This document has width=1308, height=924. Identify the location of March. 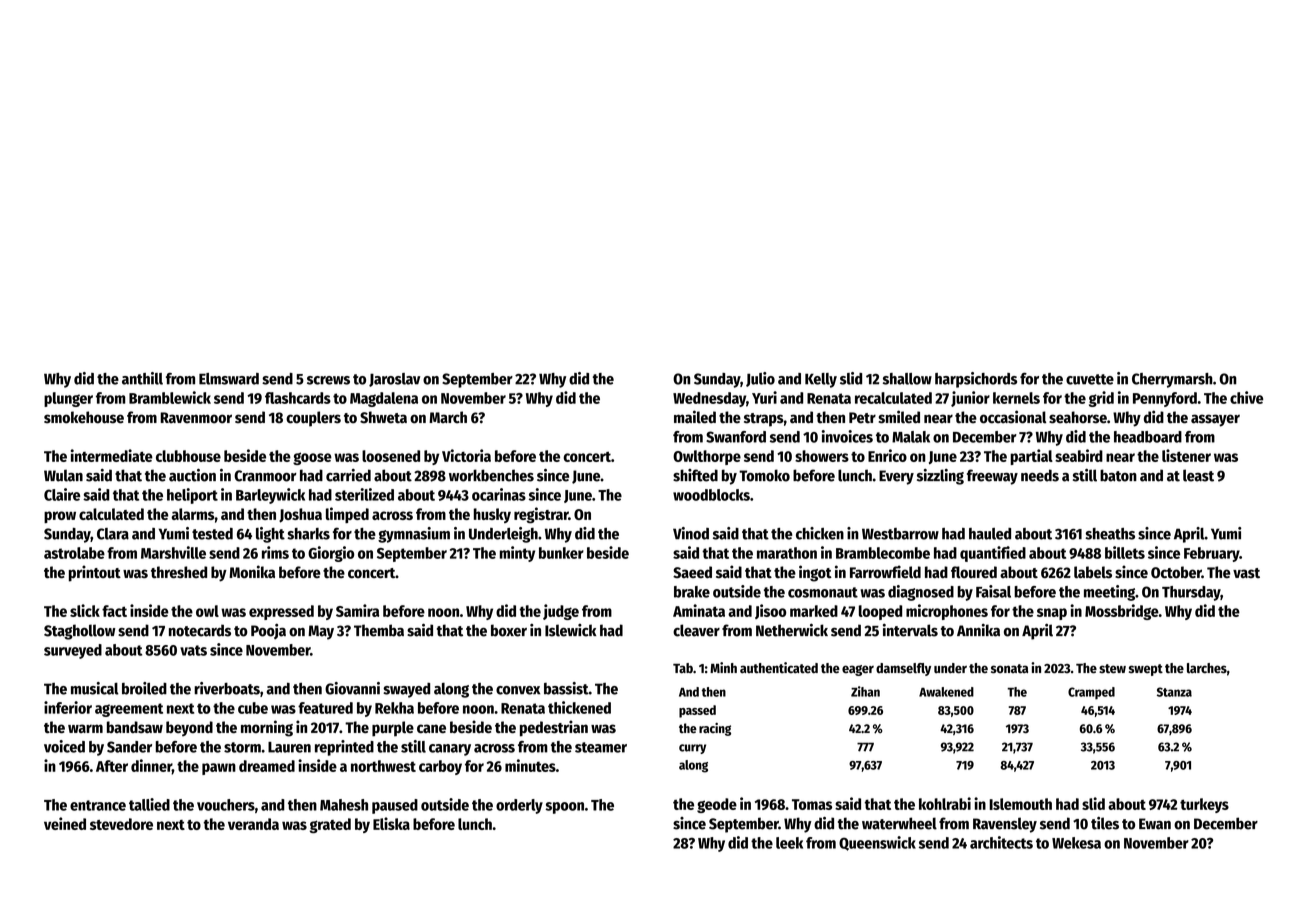
(448, 417).
